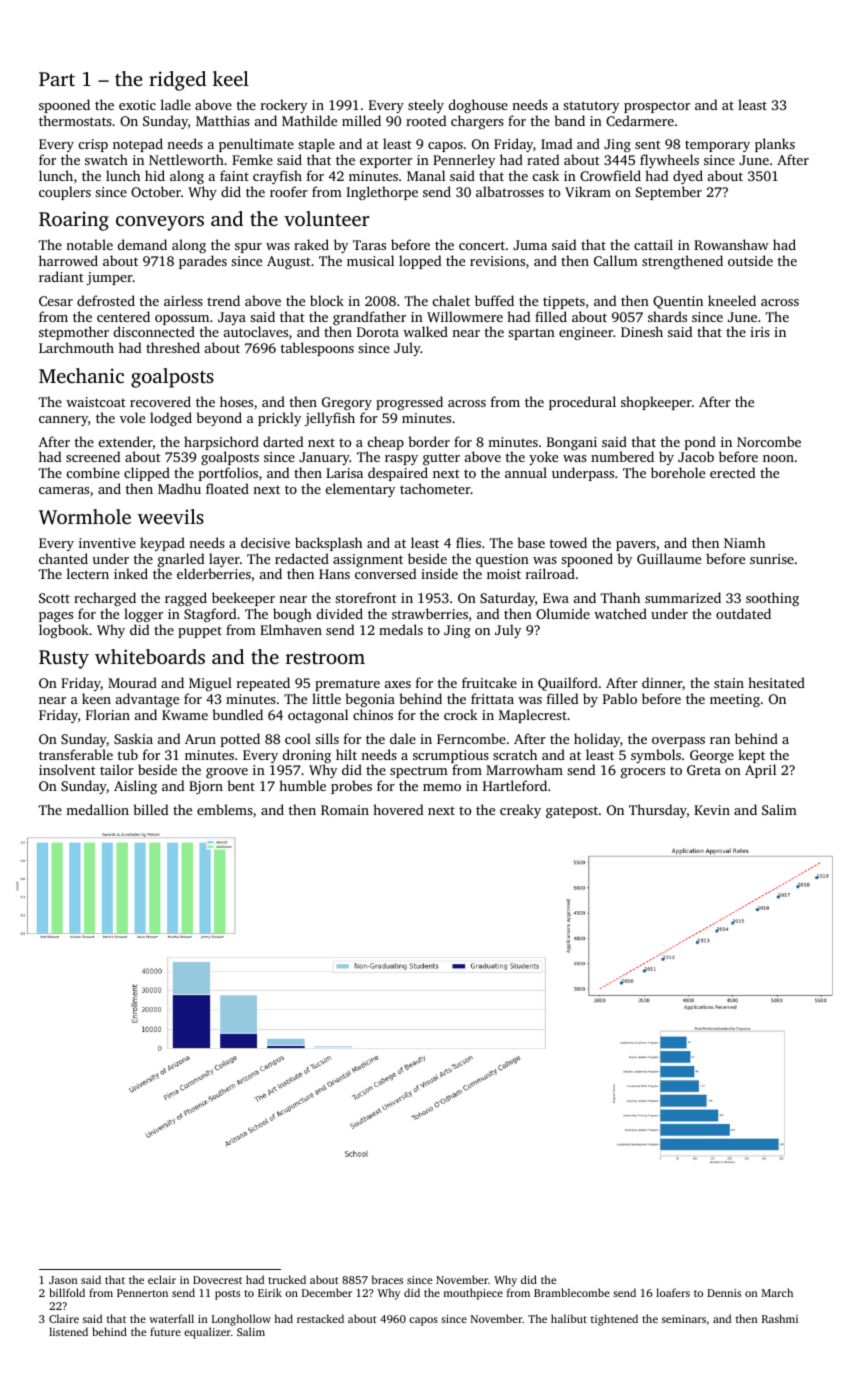  I want to click on disconnected, so click(154, 331).
